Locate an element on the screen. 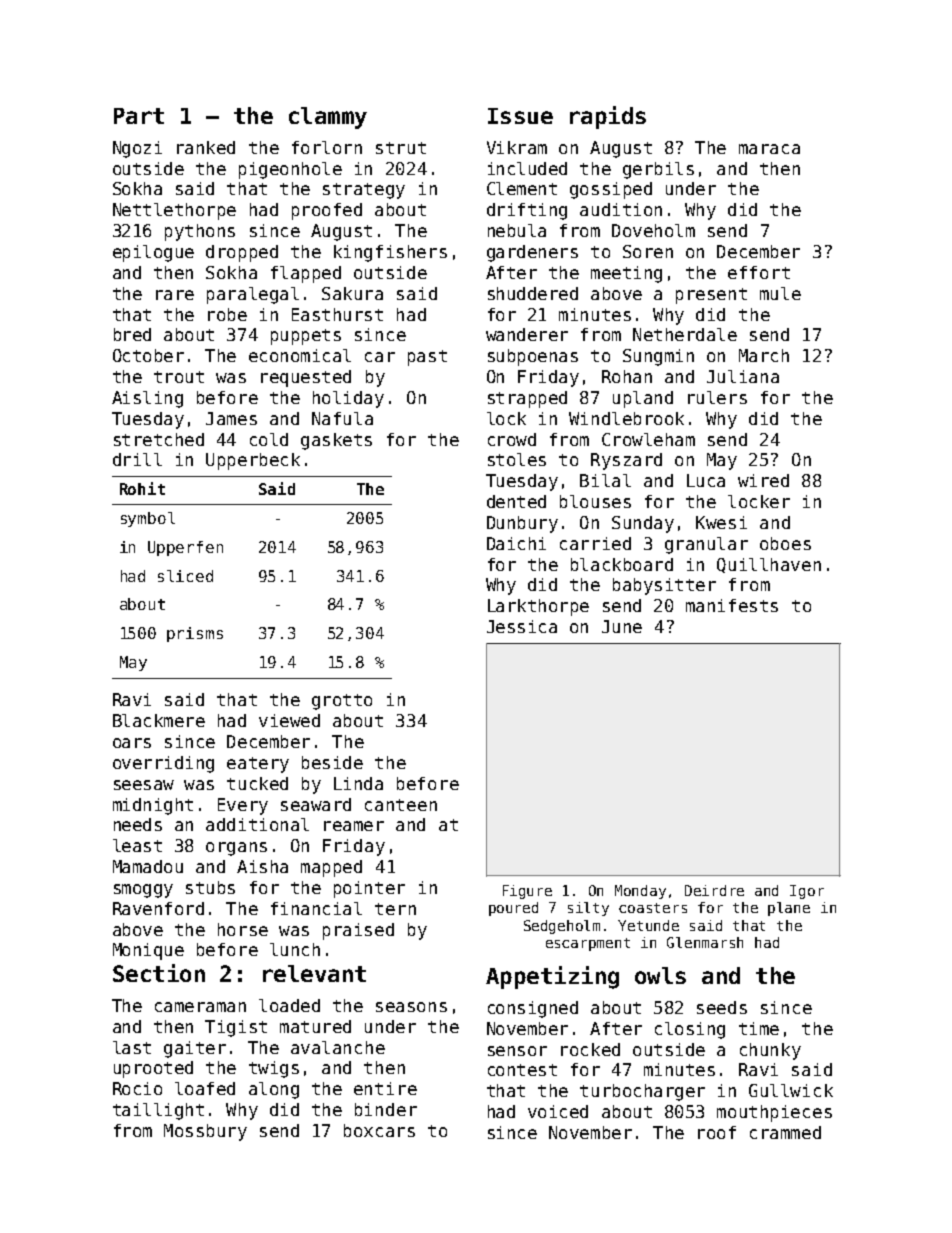  voiced is located at coordinates (558, 1111).
